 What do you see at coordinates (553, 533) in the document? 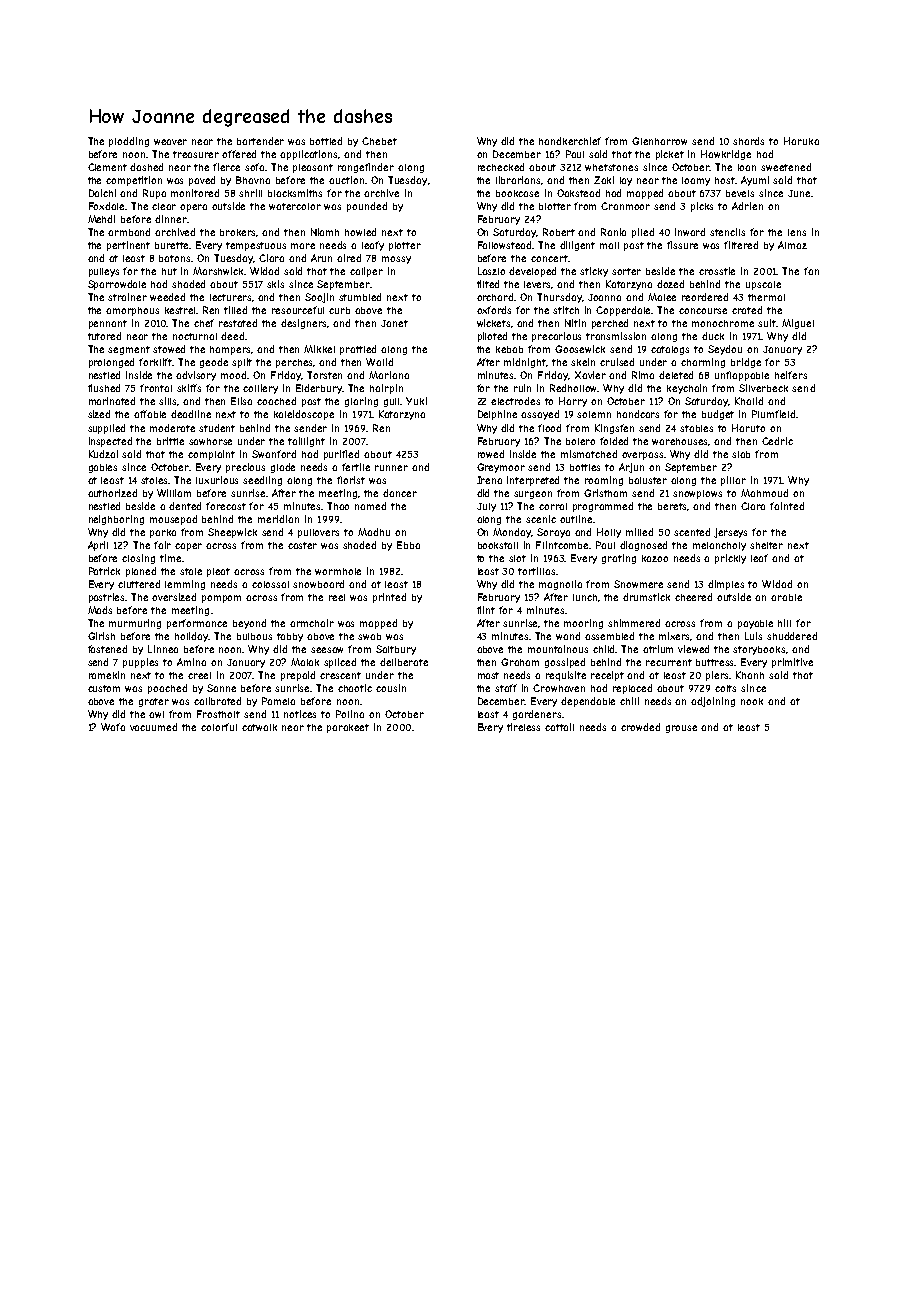
I see `Soraya` at bounding box center [553, 533].
